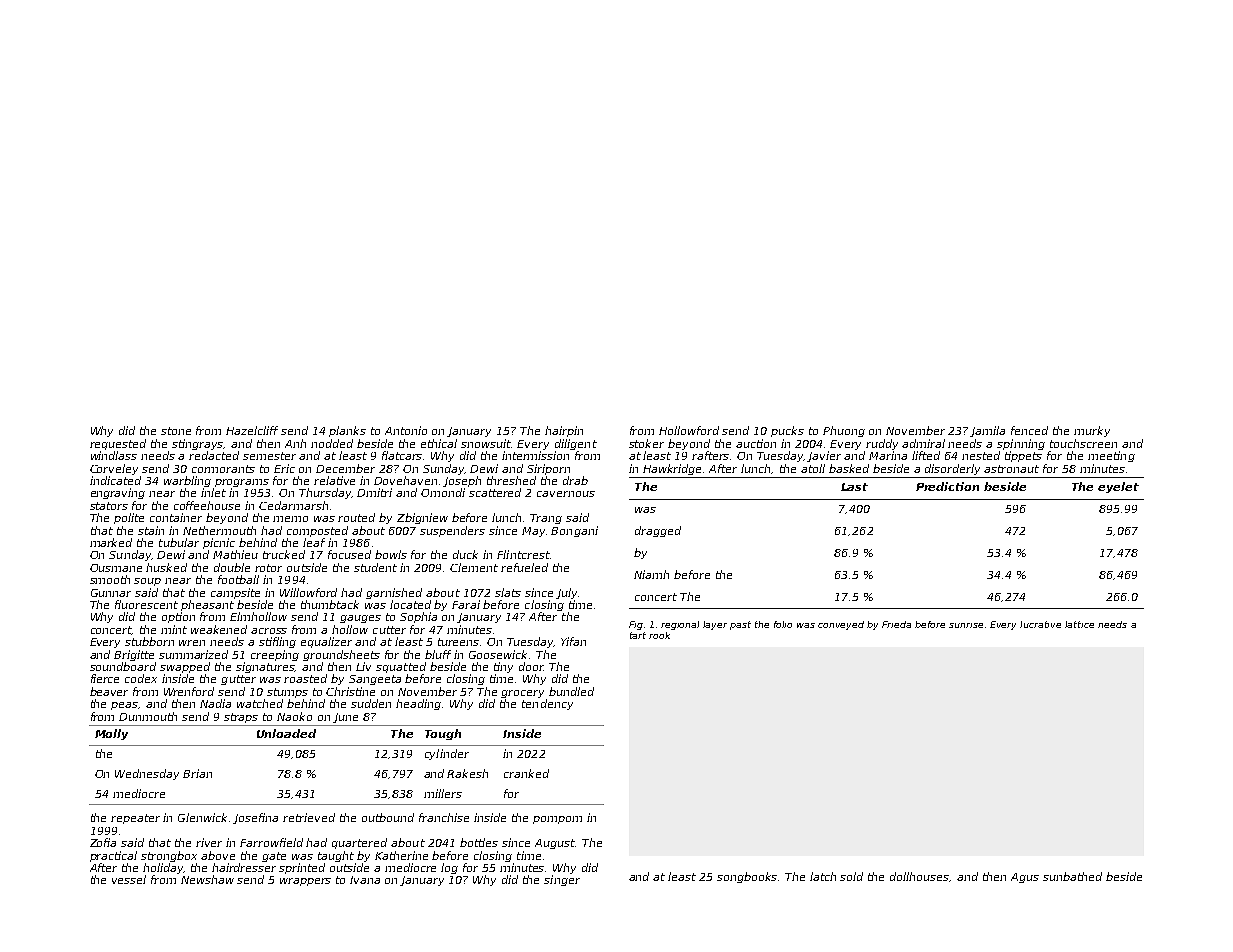 This page has width=1233, height=952. I want to click on millers, so click(443, 793).
